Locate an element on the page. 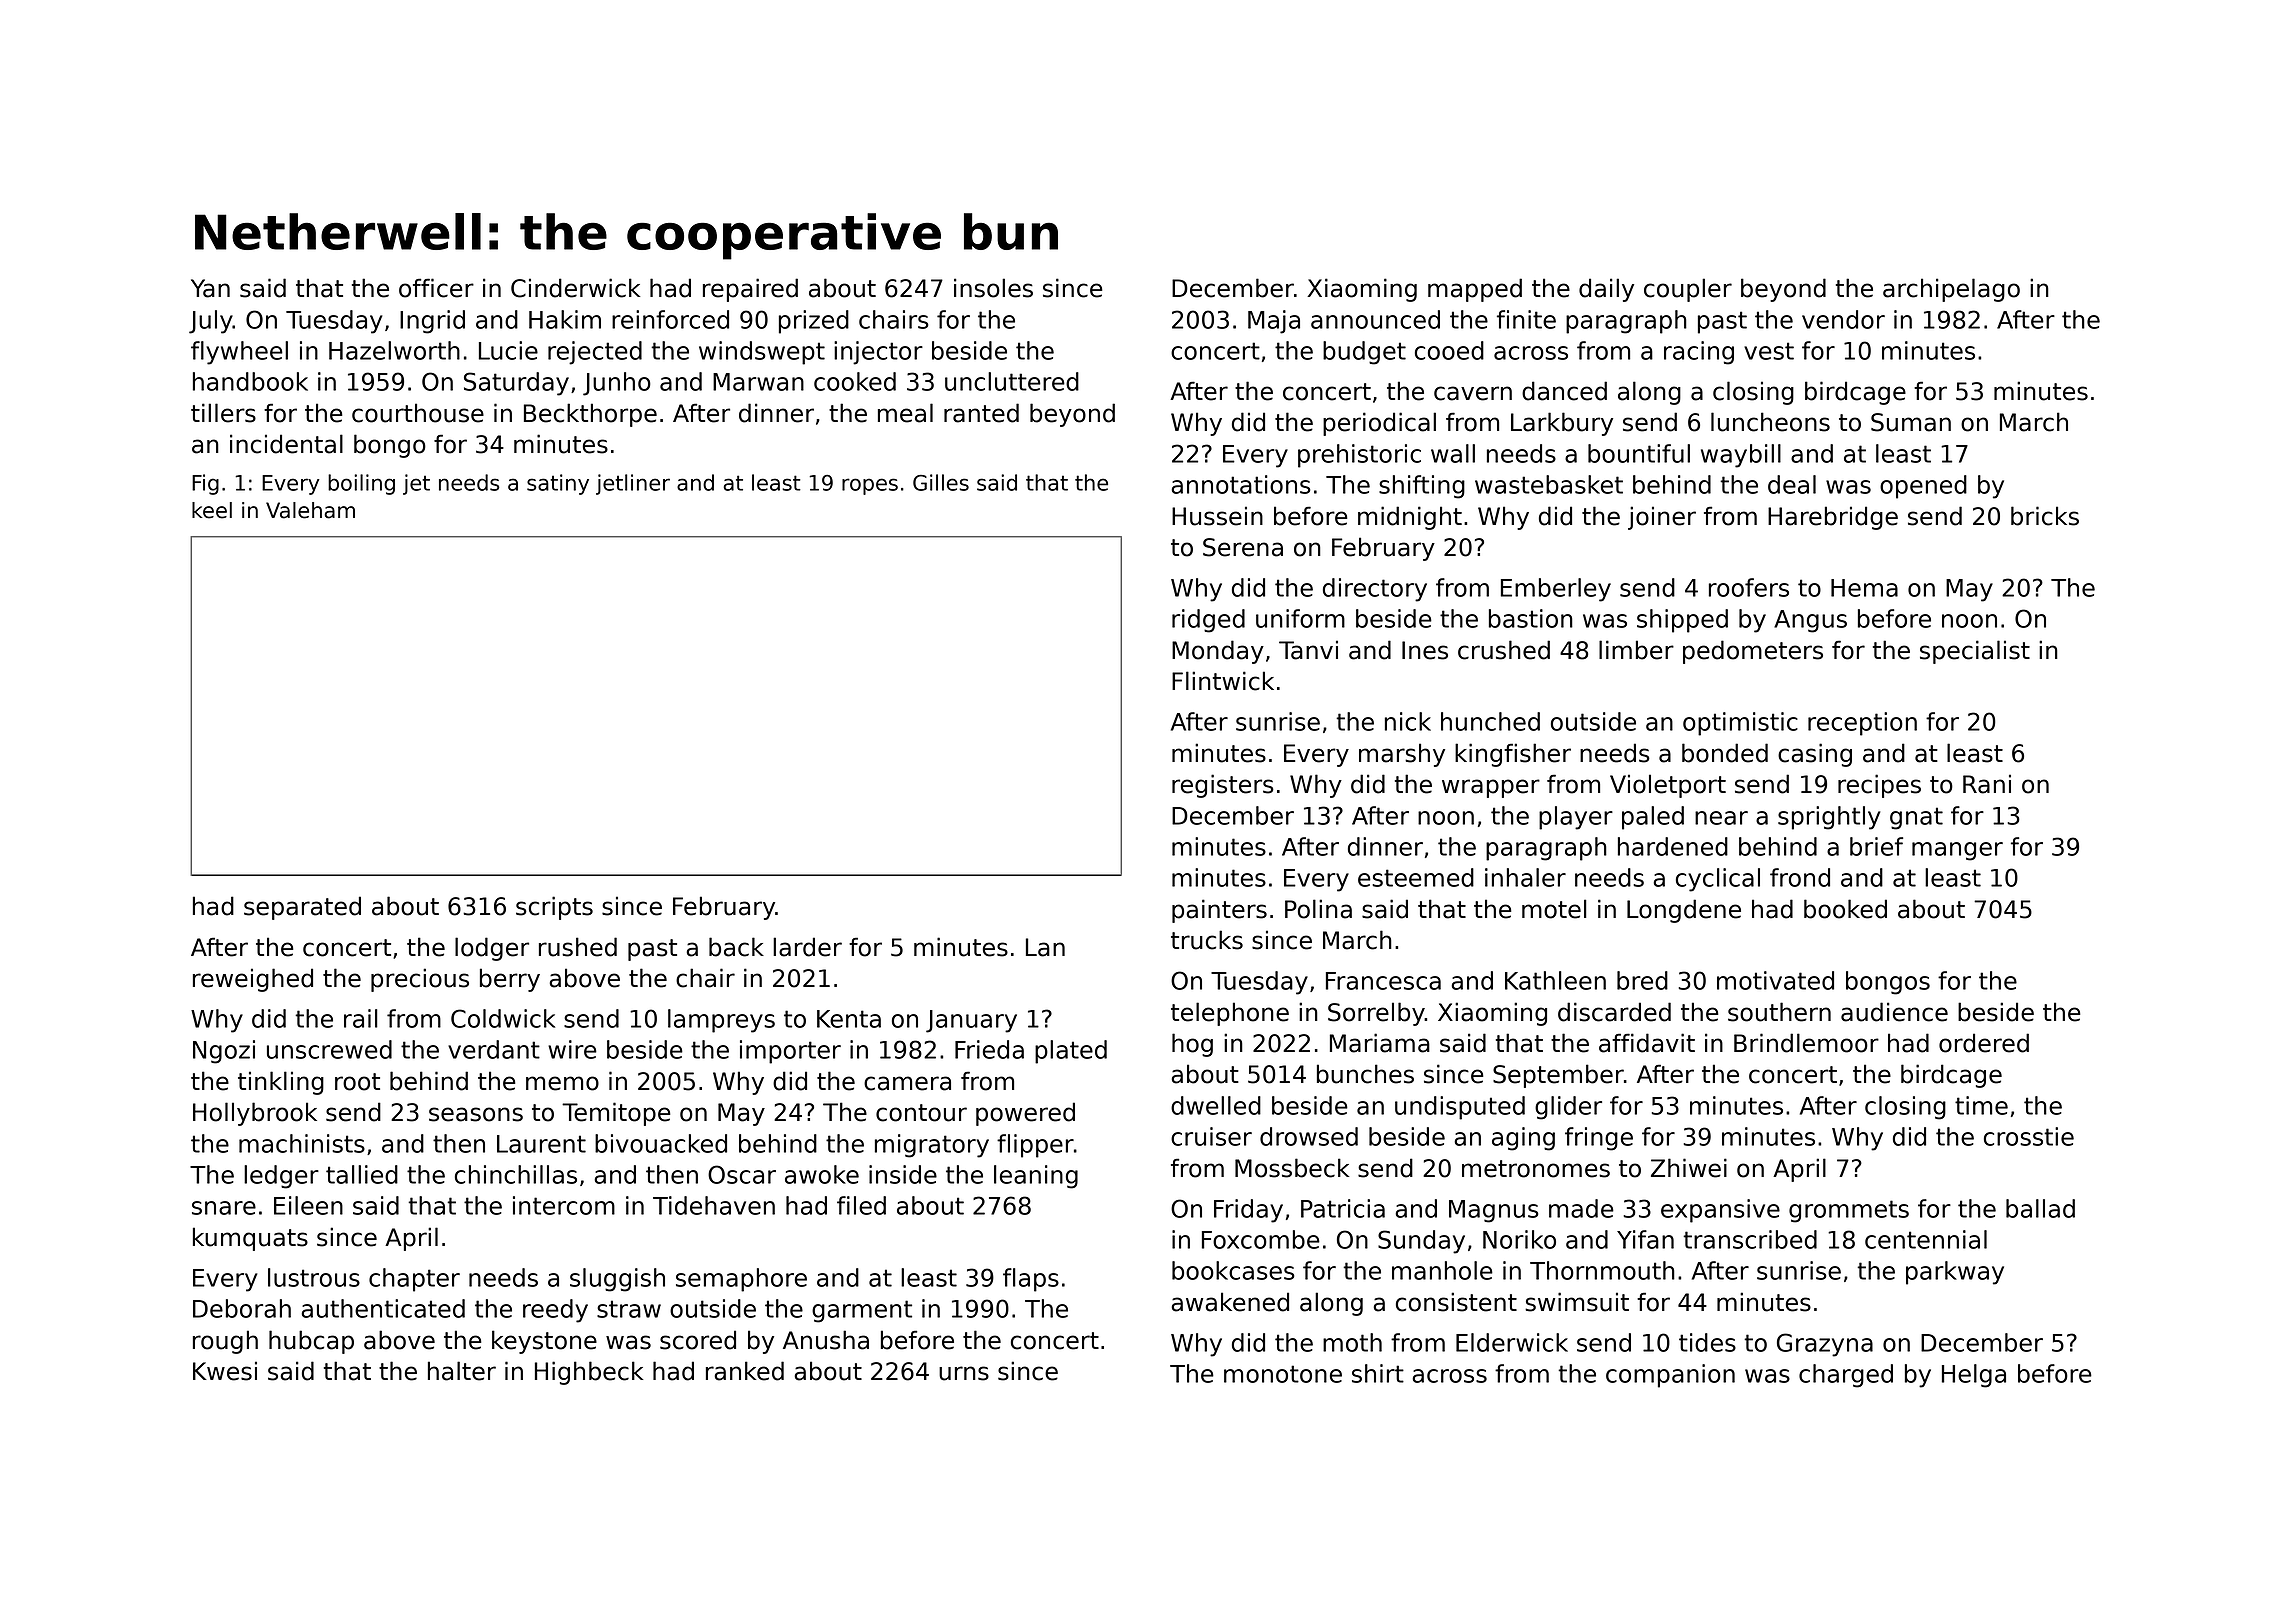 This document has width=2292, height=1620. Suman is located at coordinates (1911, 422).
